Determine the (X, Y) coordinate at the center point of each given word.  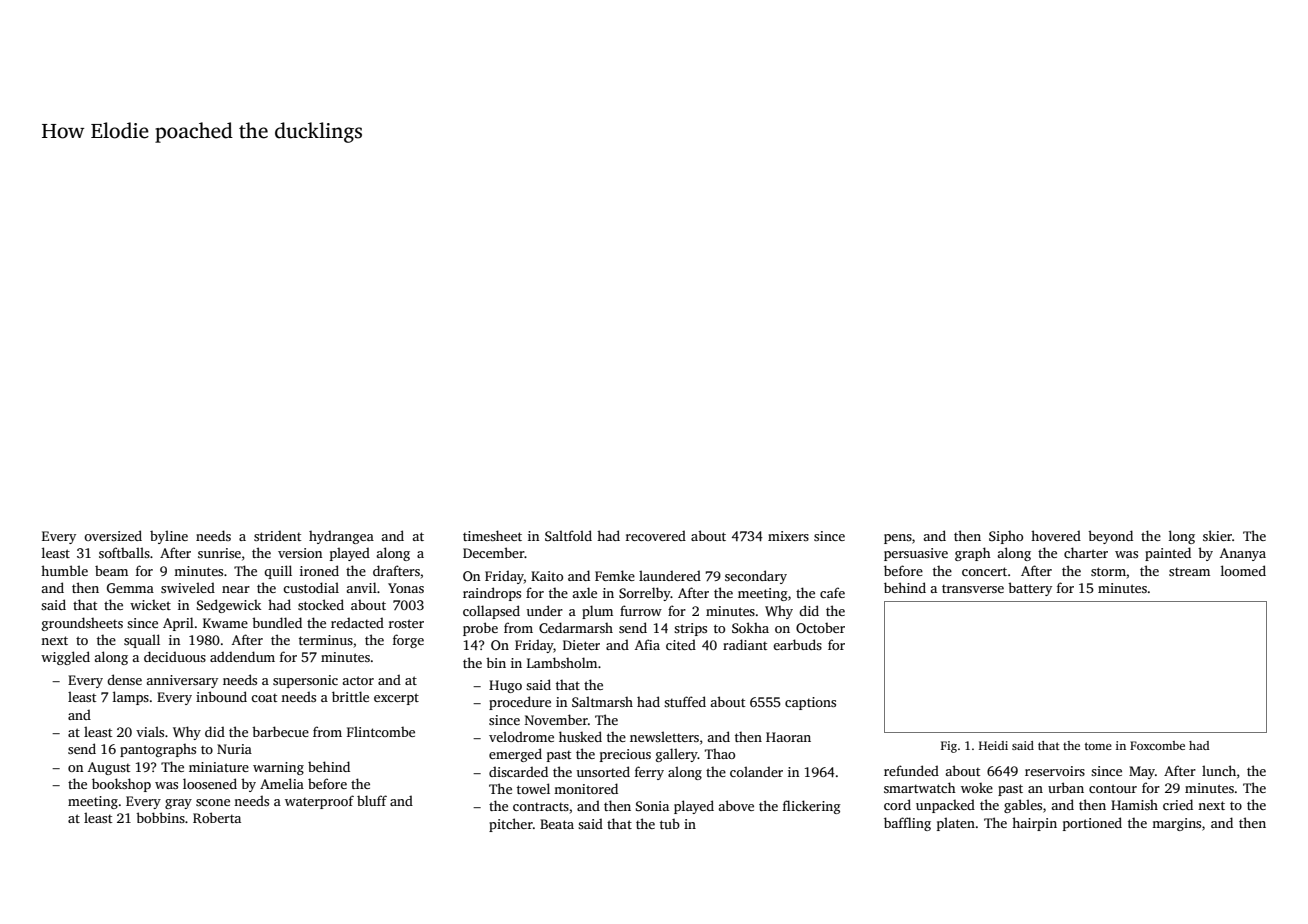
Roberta (217, 817)
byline (169, 537)
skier (1217, 535)
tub (670, 824)
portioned (1092, 824)
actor (358, 680)
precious (625, 755)
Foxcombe (1157, 745)
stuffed (685, 701)
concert (984, 571)
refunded (911, 770)
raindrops (492, 594)
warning (278, 768)
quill (278, 572)
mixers (788, 536)
